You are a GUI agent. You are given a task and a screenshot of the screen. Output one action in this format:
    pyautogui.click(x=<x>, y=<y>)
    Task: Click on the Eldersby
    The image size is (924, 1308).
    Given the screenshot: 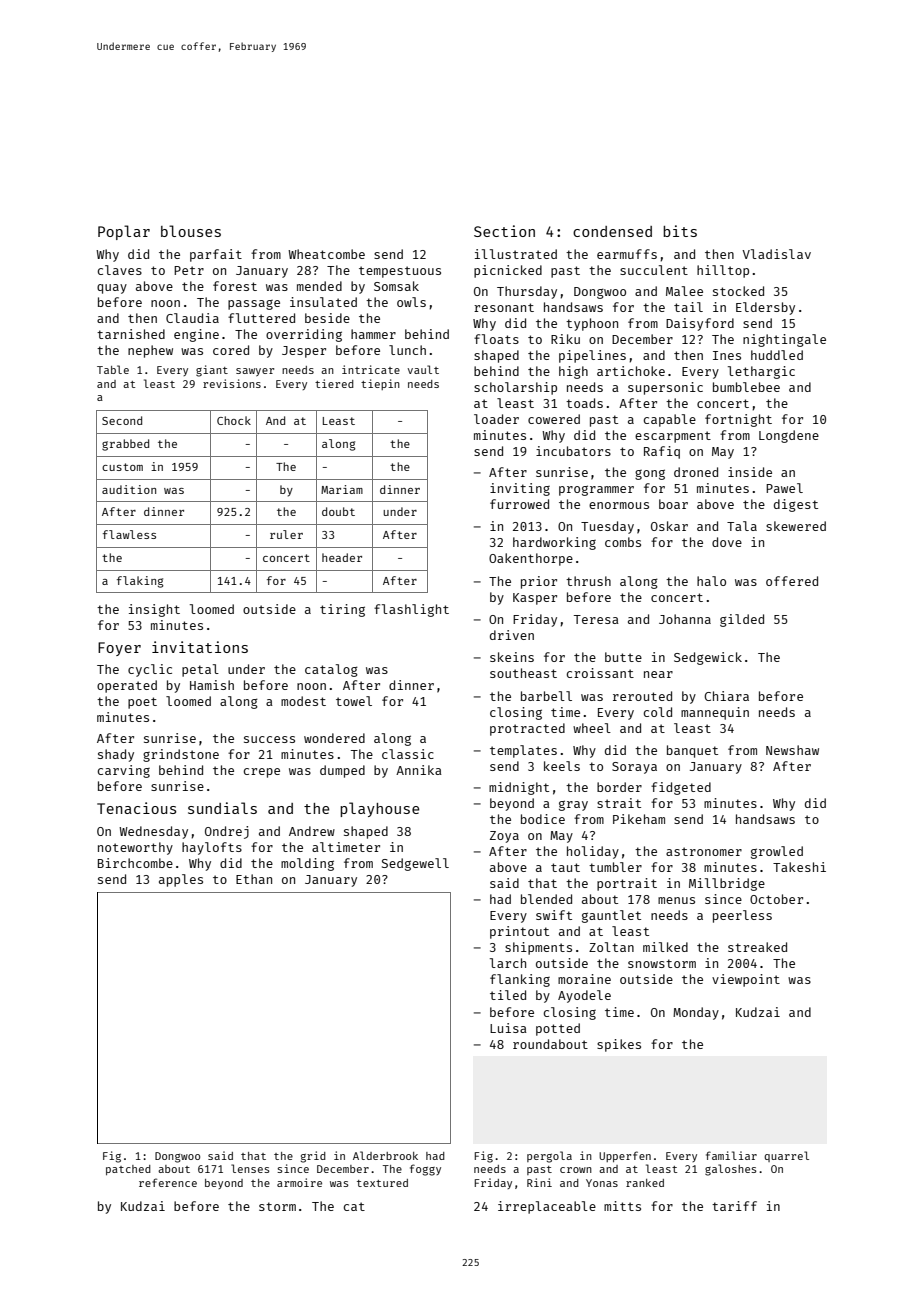 What is the action you would take?
    pyautogui.click(x=765, y=308)
